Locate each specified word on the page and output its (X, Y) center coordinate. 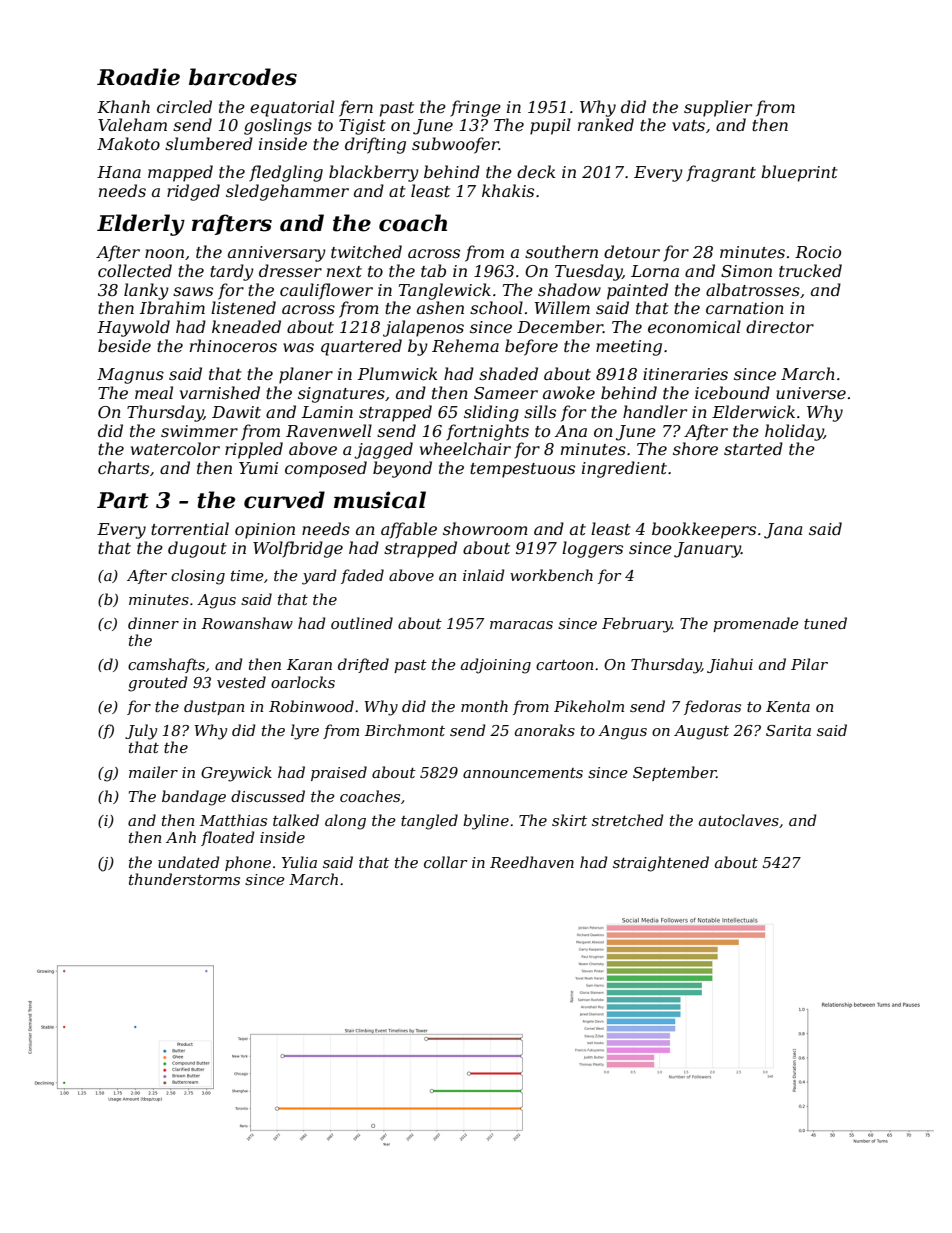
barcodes (243, 77)
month (484, 706)
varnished (220, 392)
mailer (153, 772)
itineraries (685, 374)
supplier (718, 108)
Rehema (465, 345)
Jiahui (730, 665)
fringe (475, 108)
